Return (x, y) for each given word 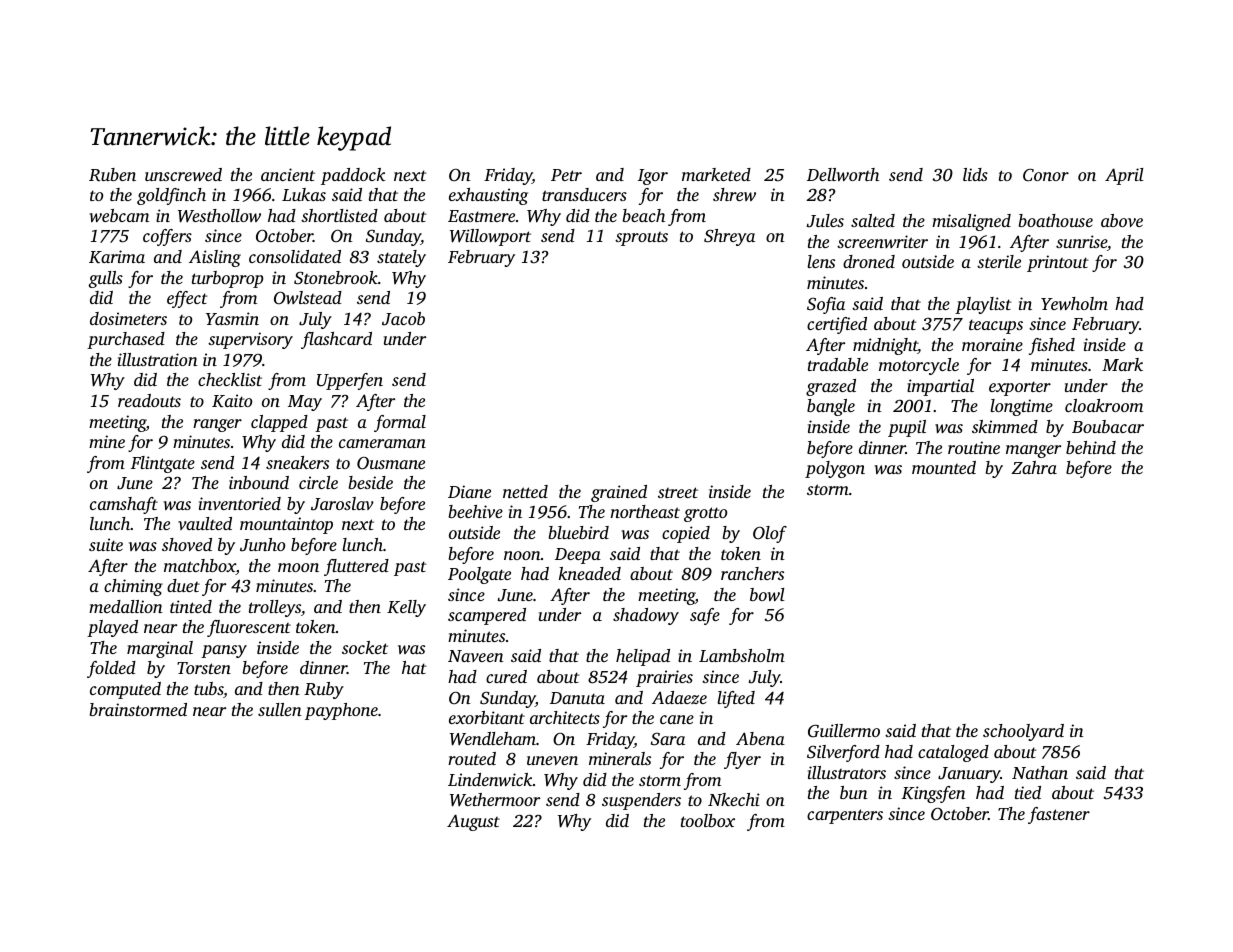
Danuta (577, 698)
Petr (566, 175)
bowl (767, 594)
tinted (191, 606)
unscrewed (183, 174)
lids (975, 174)
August (473, 822)
